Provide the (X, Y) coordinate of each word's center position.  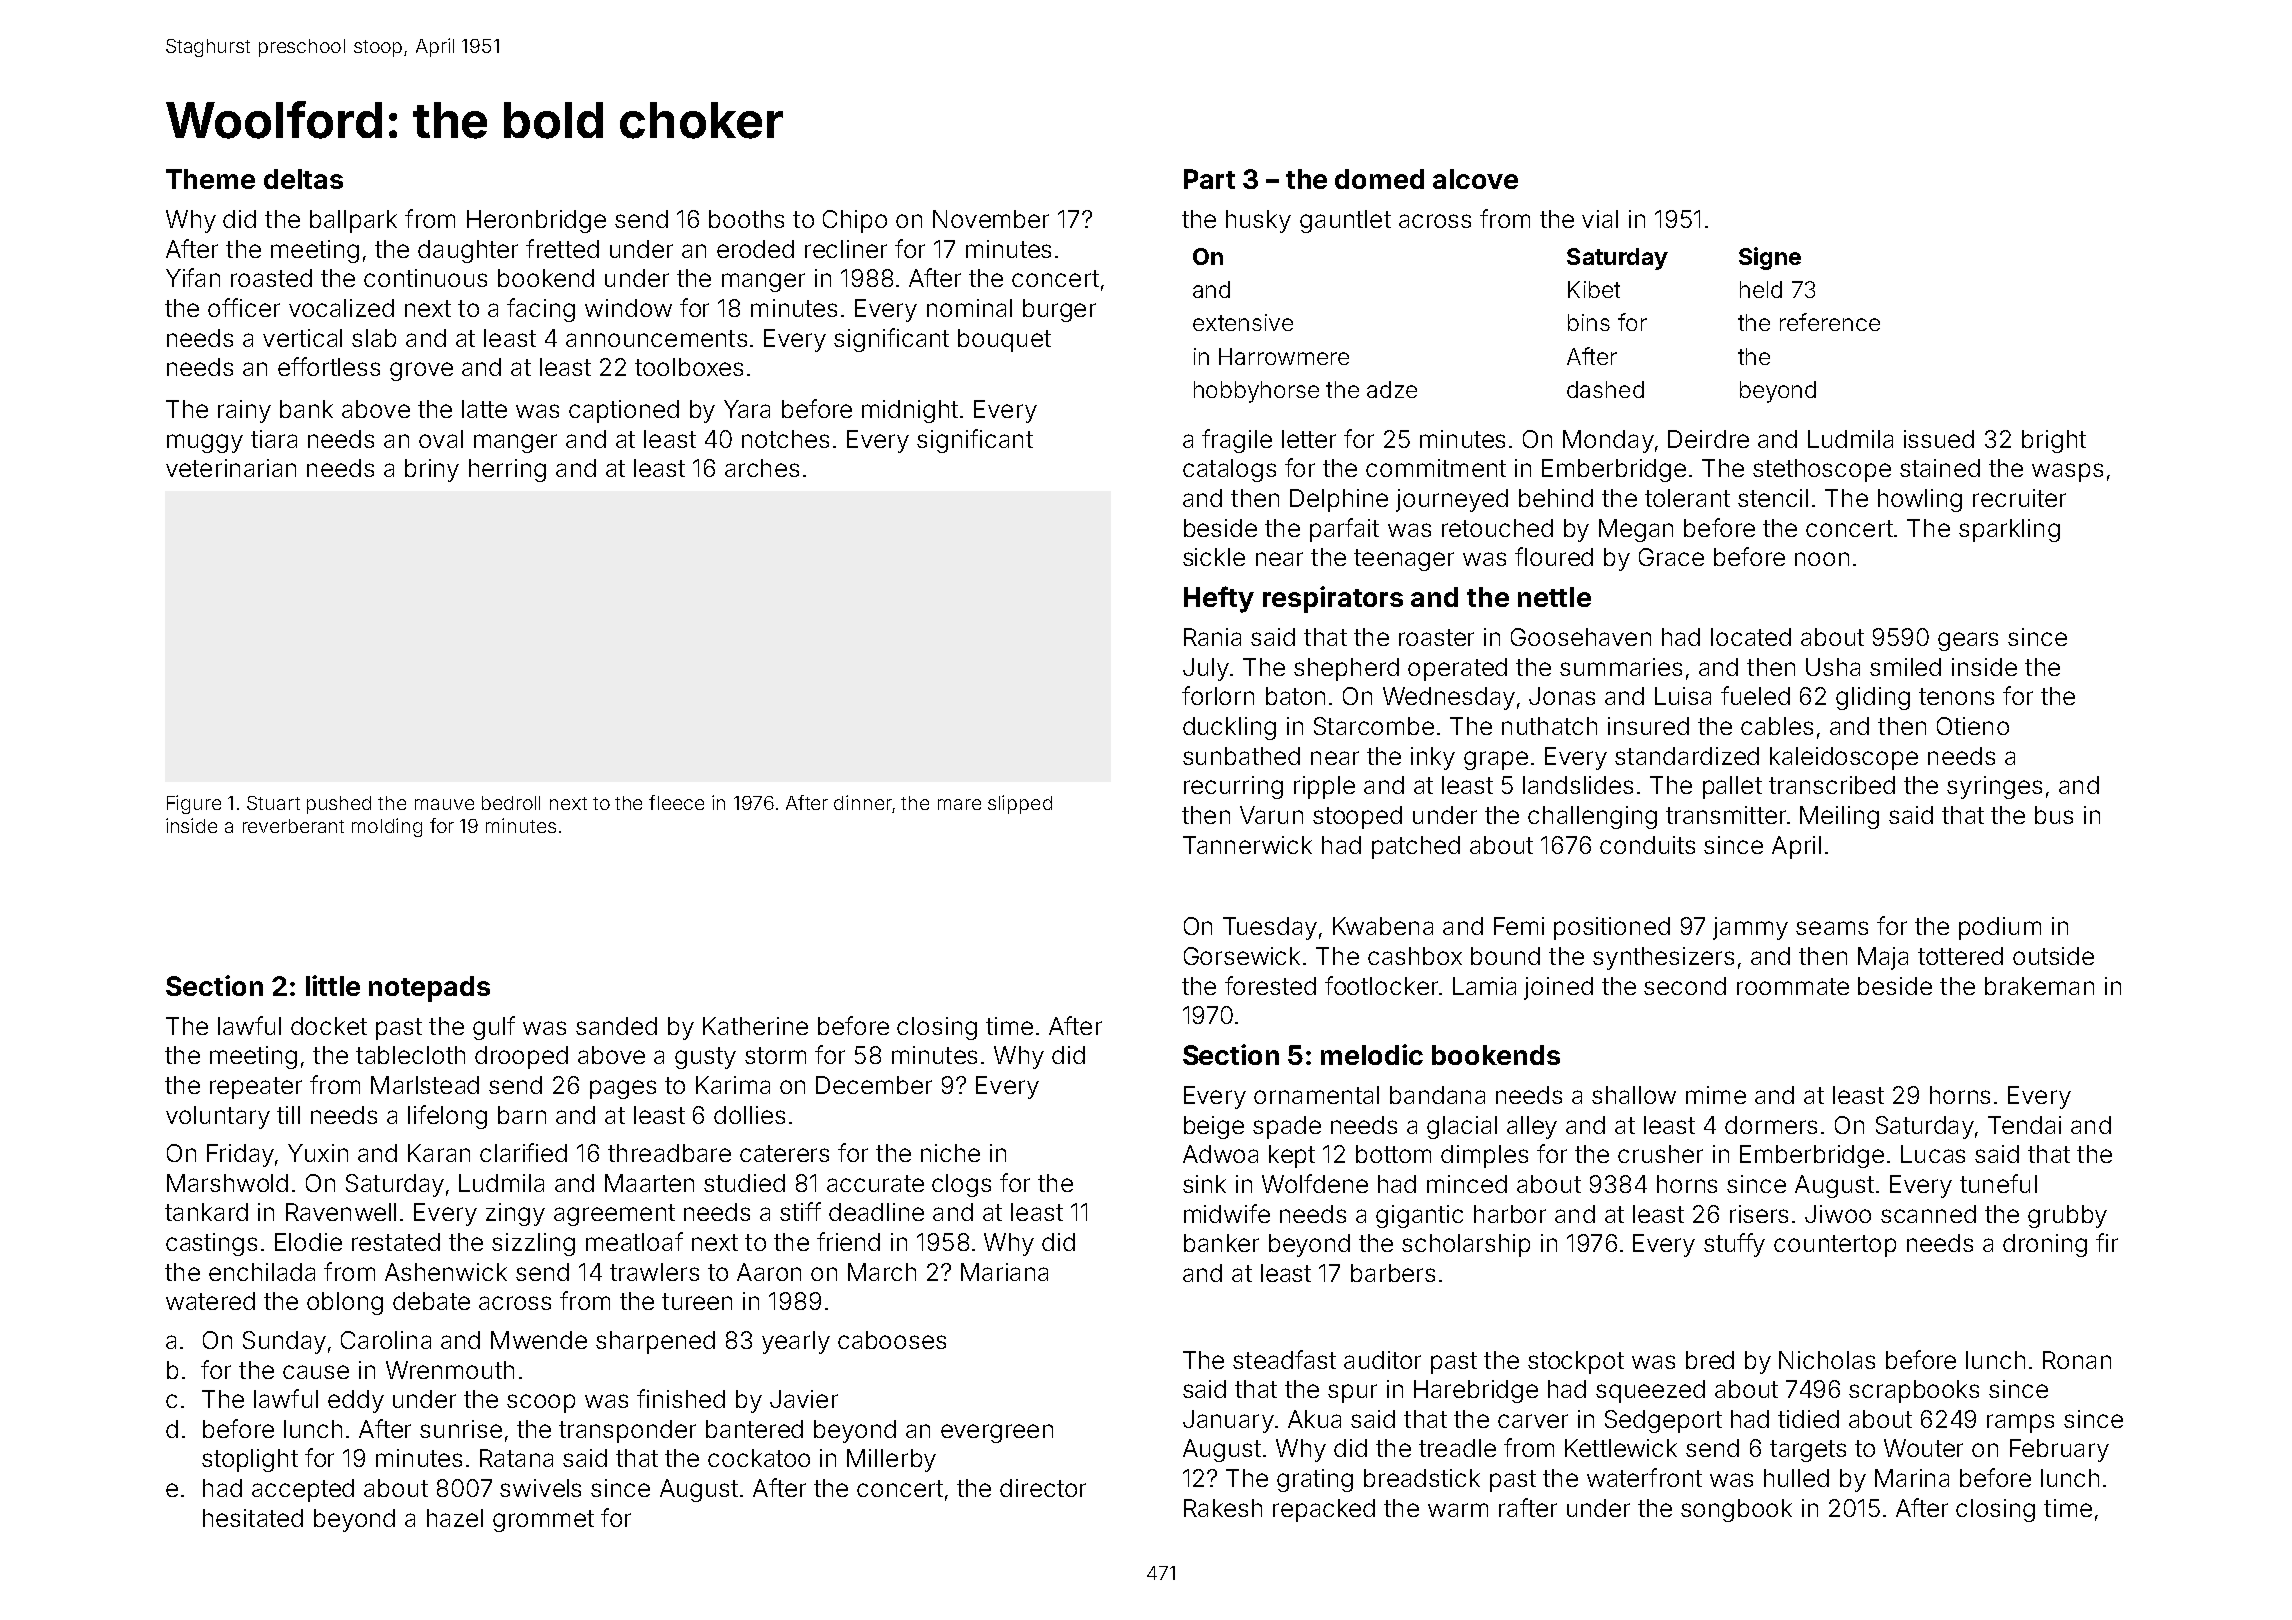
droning (2045, 1245)
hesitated (253, 1518)
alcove (1475, 179)
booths (746, 219)
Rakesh (1223, 1508)
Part (1209, 179)
